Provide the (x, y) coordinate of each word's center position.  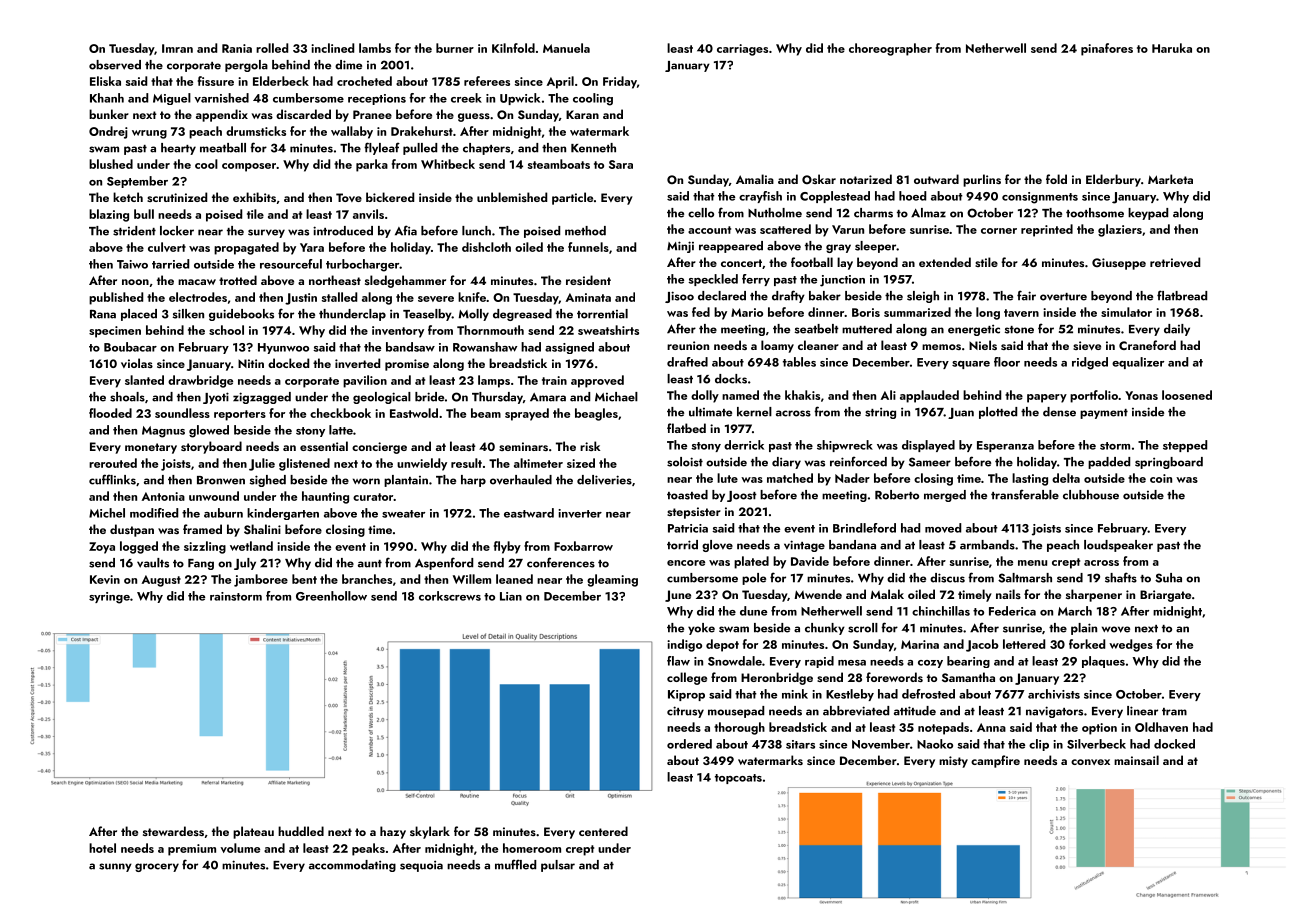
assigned (569, 348)
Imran (177, 48)
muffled (515, 864)
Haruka (1172, 48)
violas (137, 363)
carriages (742, 50)
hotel (102, 848)
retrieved (1175, 262)
